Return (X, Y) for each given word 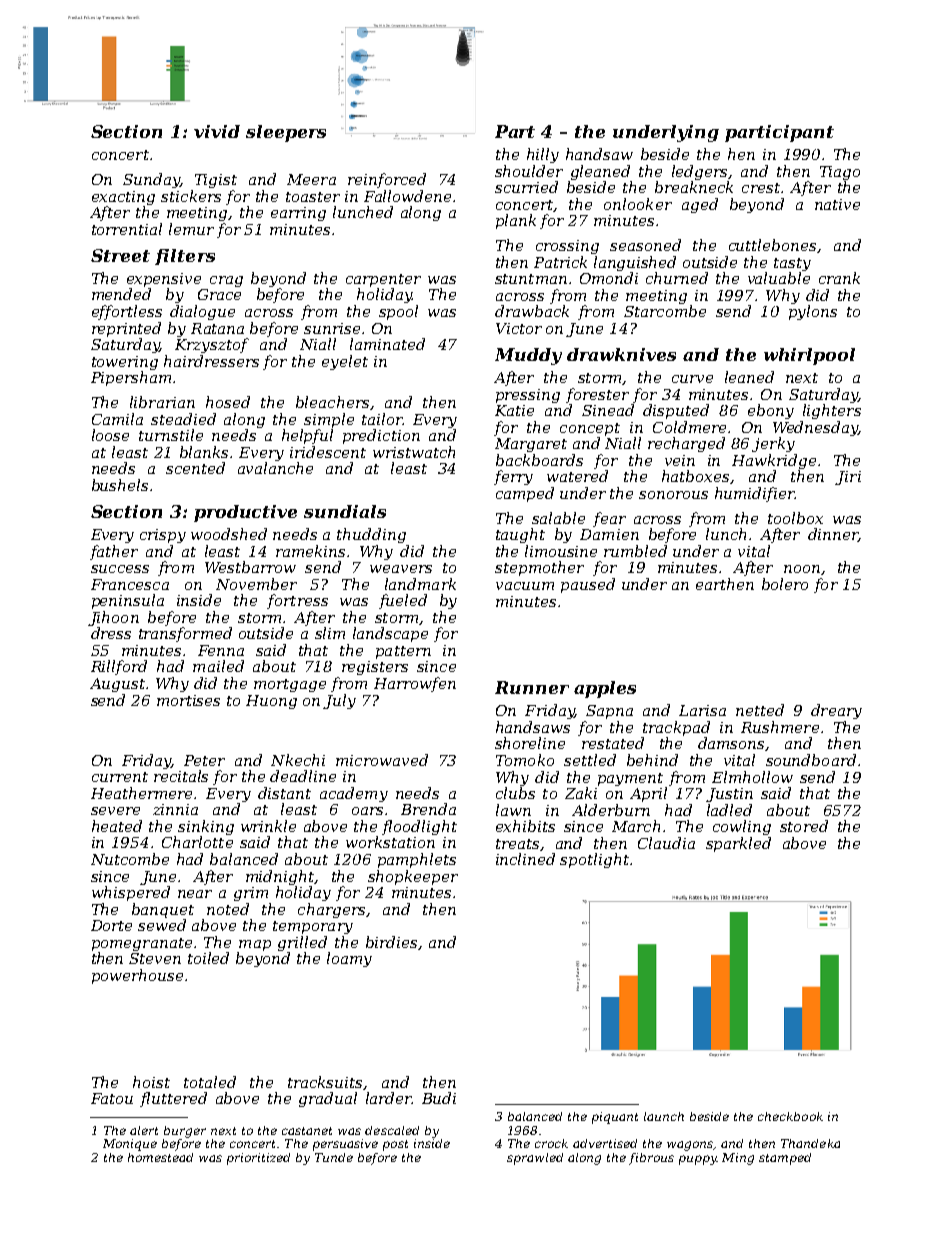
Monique (130, 1145)
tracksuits (325, 1082)
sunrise (332, 328)
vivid (217, 131)
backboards (539, 460)
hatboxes (695, 476)
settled (590, 760)
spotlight (594, 860)
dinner (833, 535)
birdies (391, 942)
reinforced (387, 180)
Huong (271, 702)
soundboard (811, 760)
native (837, 204)
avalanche (275, 468)
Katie (514, 410)
